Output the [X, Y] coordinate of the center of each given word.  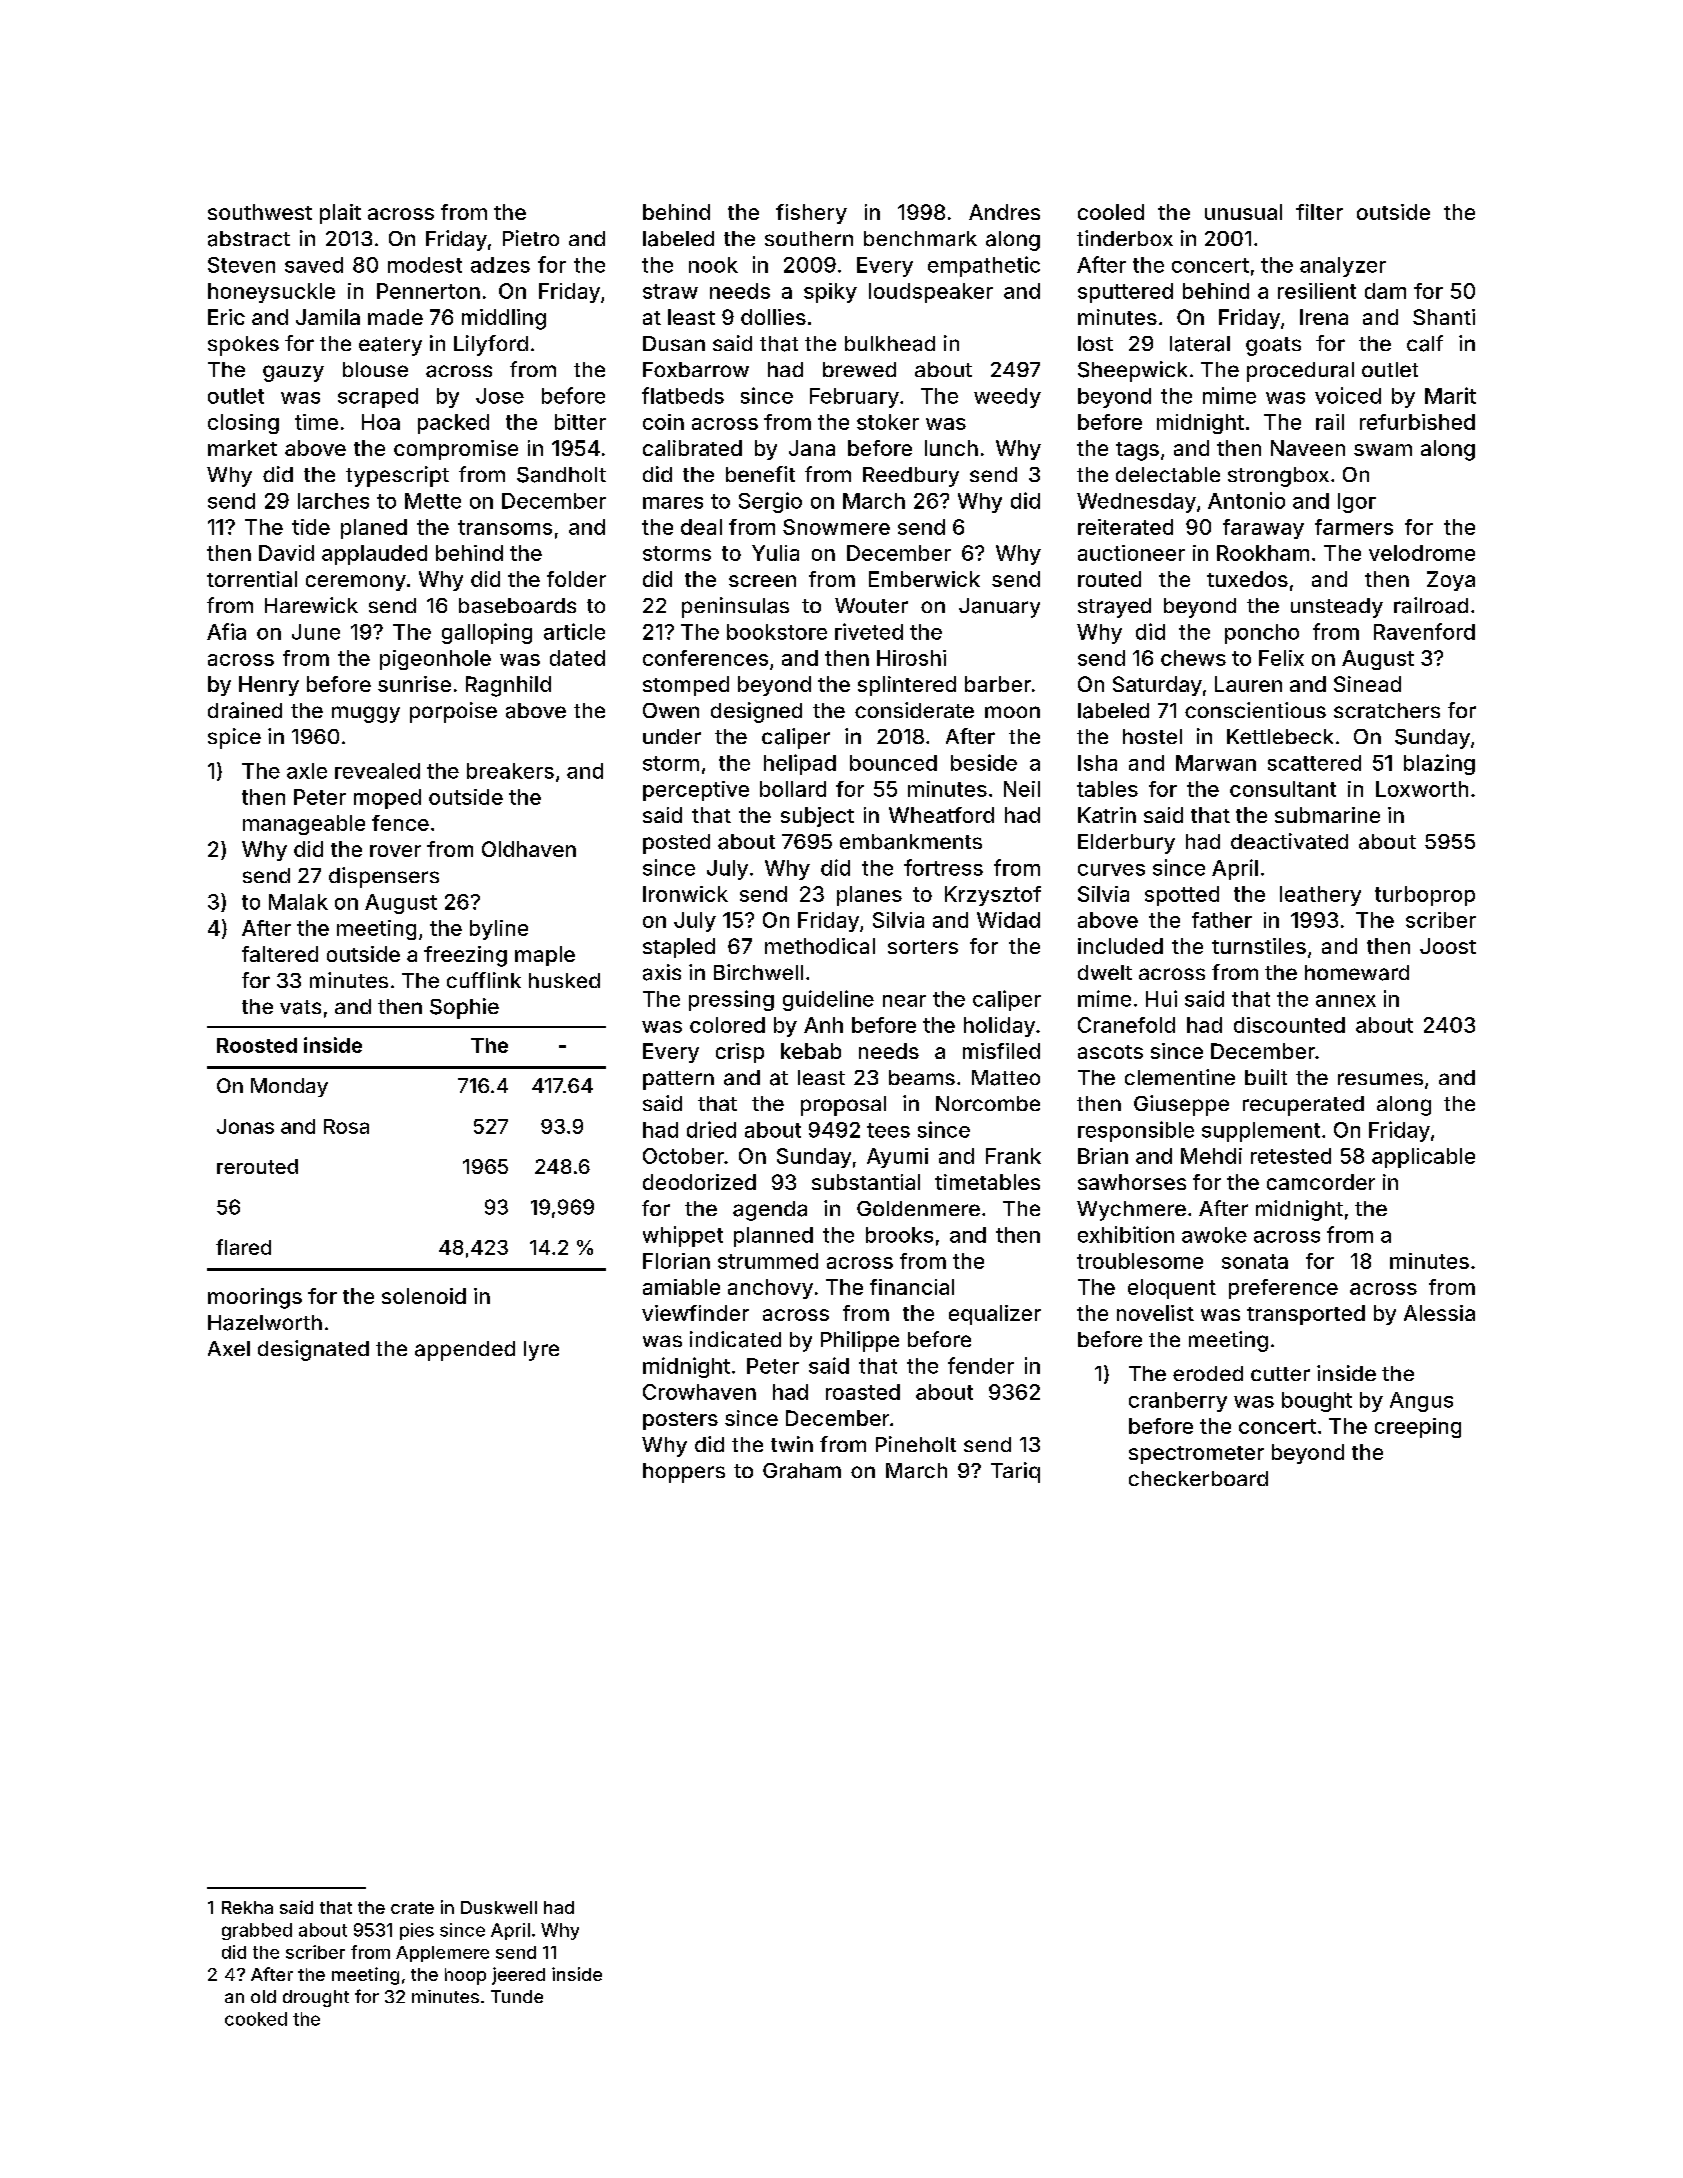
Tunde [517, 1996]
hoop [465, 1976]
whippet [683, 1236]
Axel [229, 1348]
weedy [1007, 398]
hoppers [684, 1473]
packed [453, 424]
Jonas [245, 1126]
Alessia [1439, 1313]
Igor [1357, 503]
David [286, 553]
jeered [518, 1976]
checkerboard [1198, 1478]
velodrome [1422, 553]
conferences [705, 658]
